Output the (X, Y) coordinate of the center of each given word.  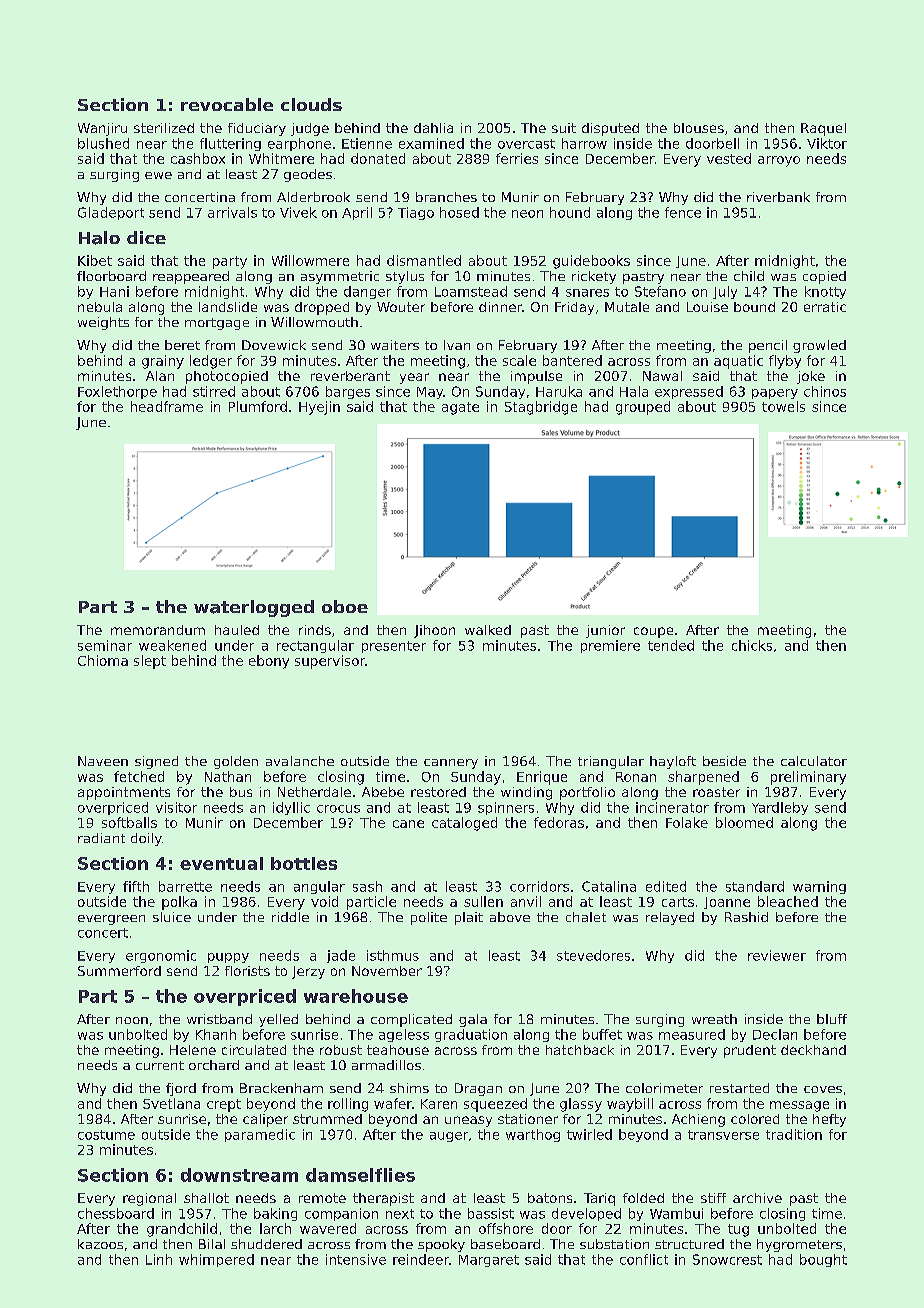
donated (378, 158)
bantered (572, 360)
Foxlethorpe (117, 392)
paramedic (260, 1135)
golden (236, 762)
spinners (506, 808)
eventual (221, 863)
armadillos (386, 1065)
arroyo (779, 161)
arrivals (232, 212)
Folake (687, 822)
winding (526, 793)
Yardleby (780, 808)
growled (819, 346)
